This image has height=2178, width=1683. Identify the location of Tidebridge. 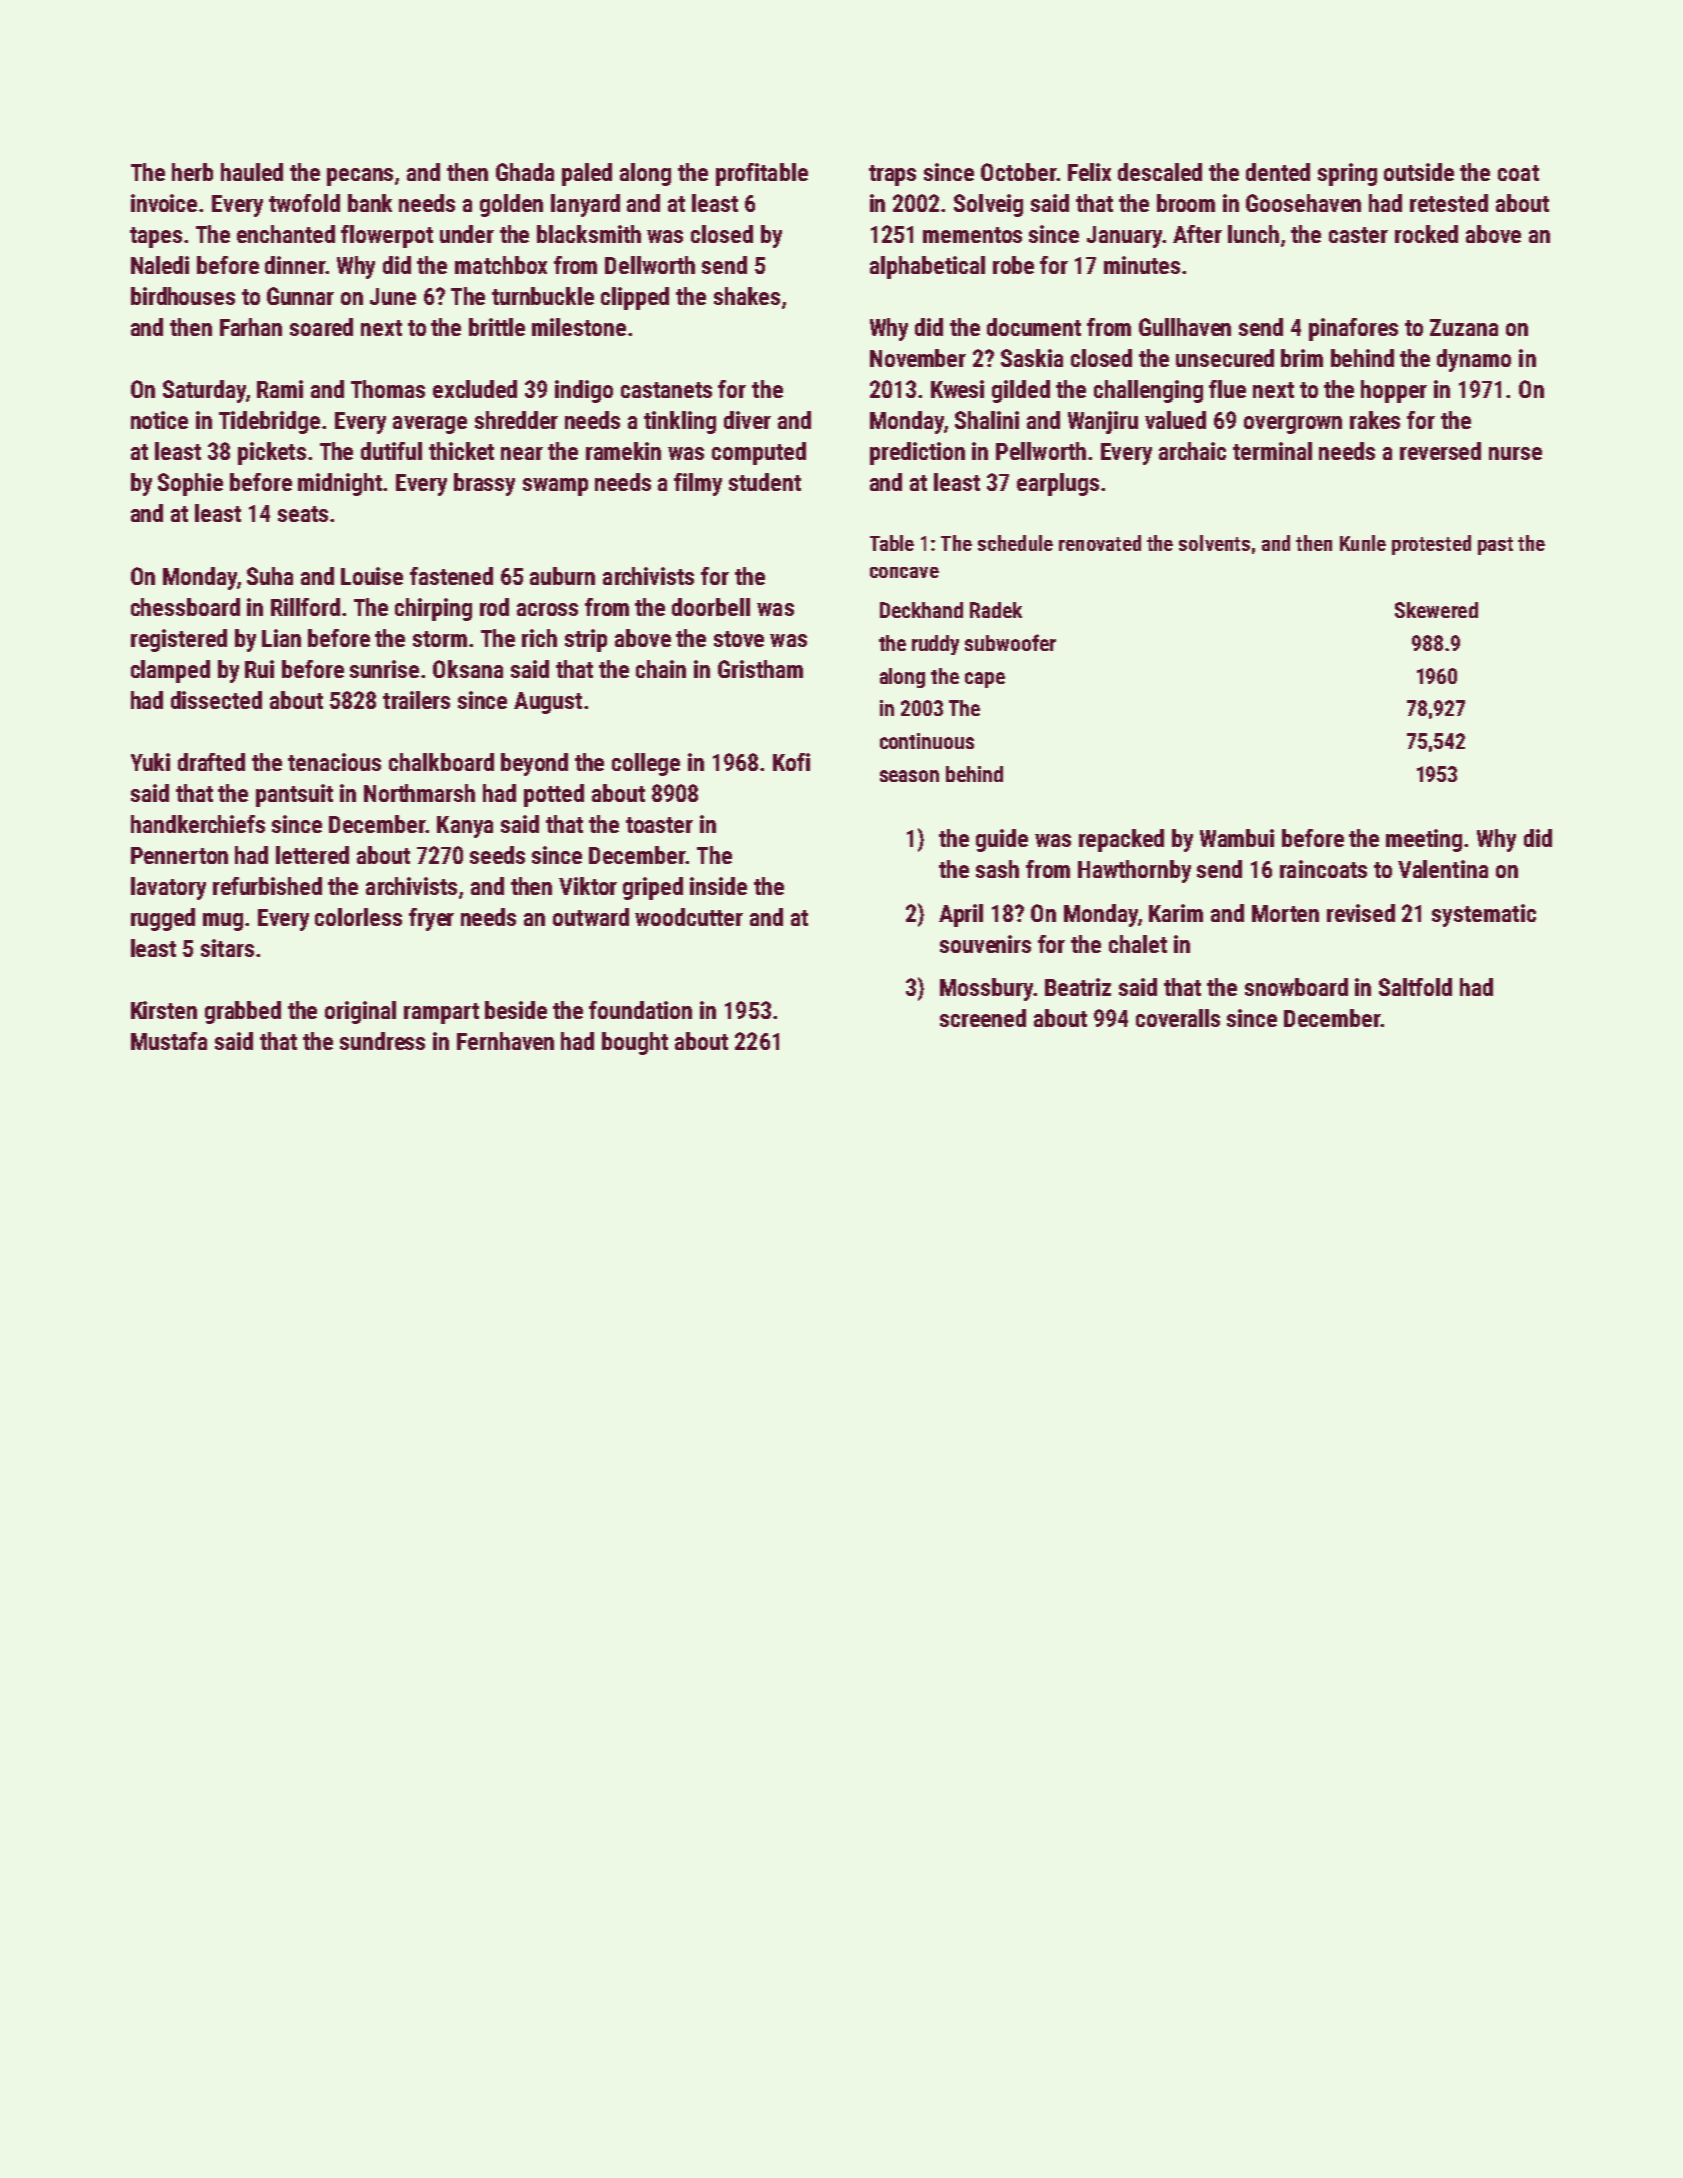
(269, 422).
